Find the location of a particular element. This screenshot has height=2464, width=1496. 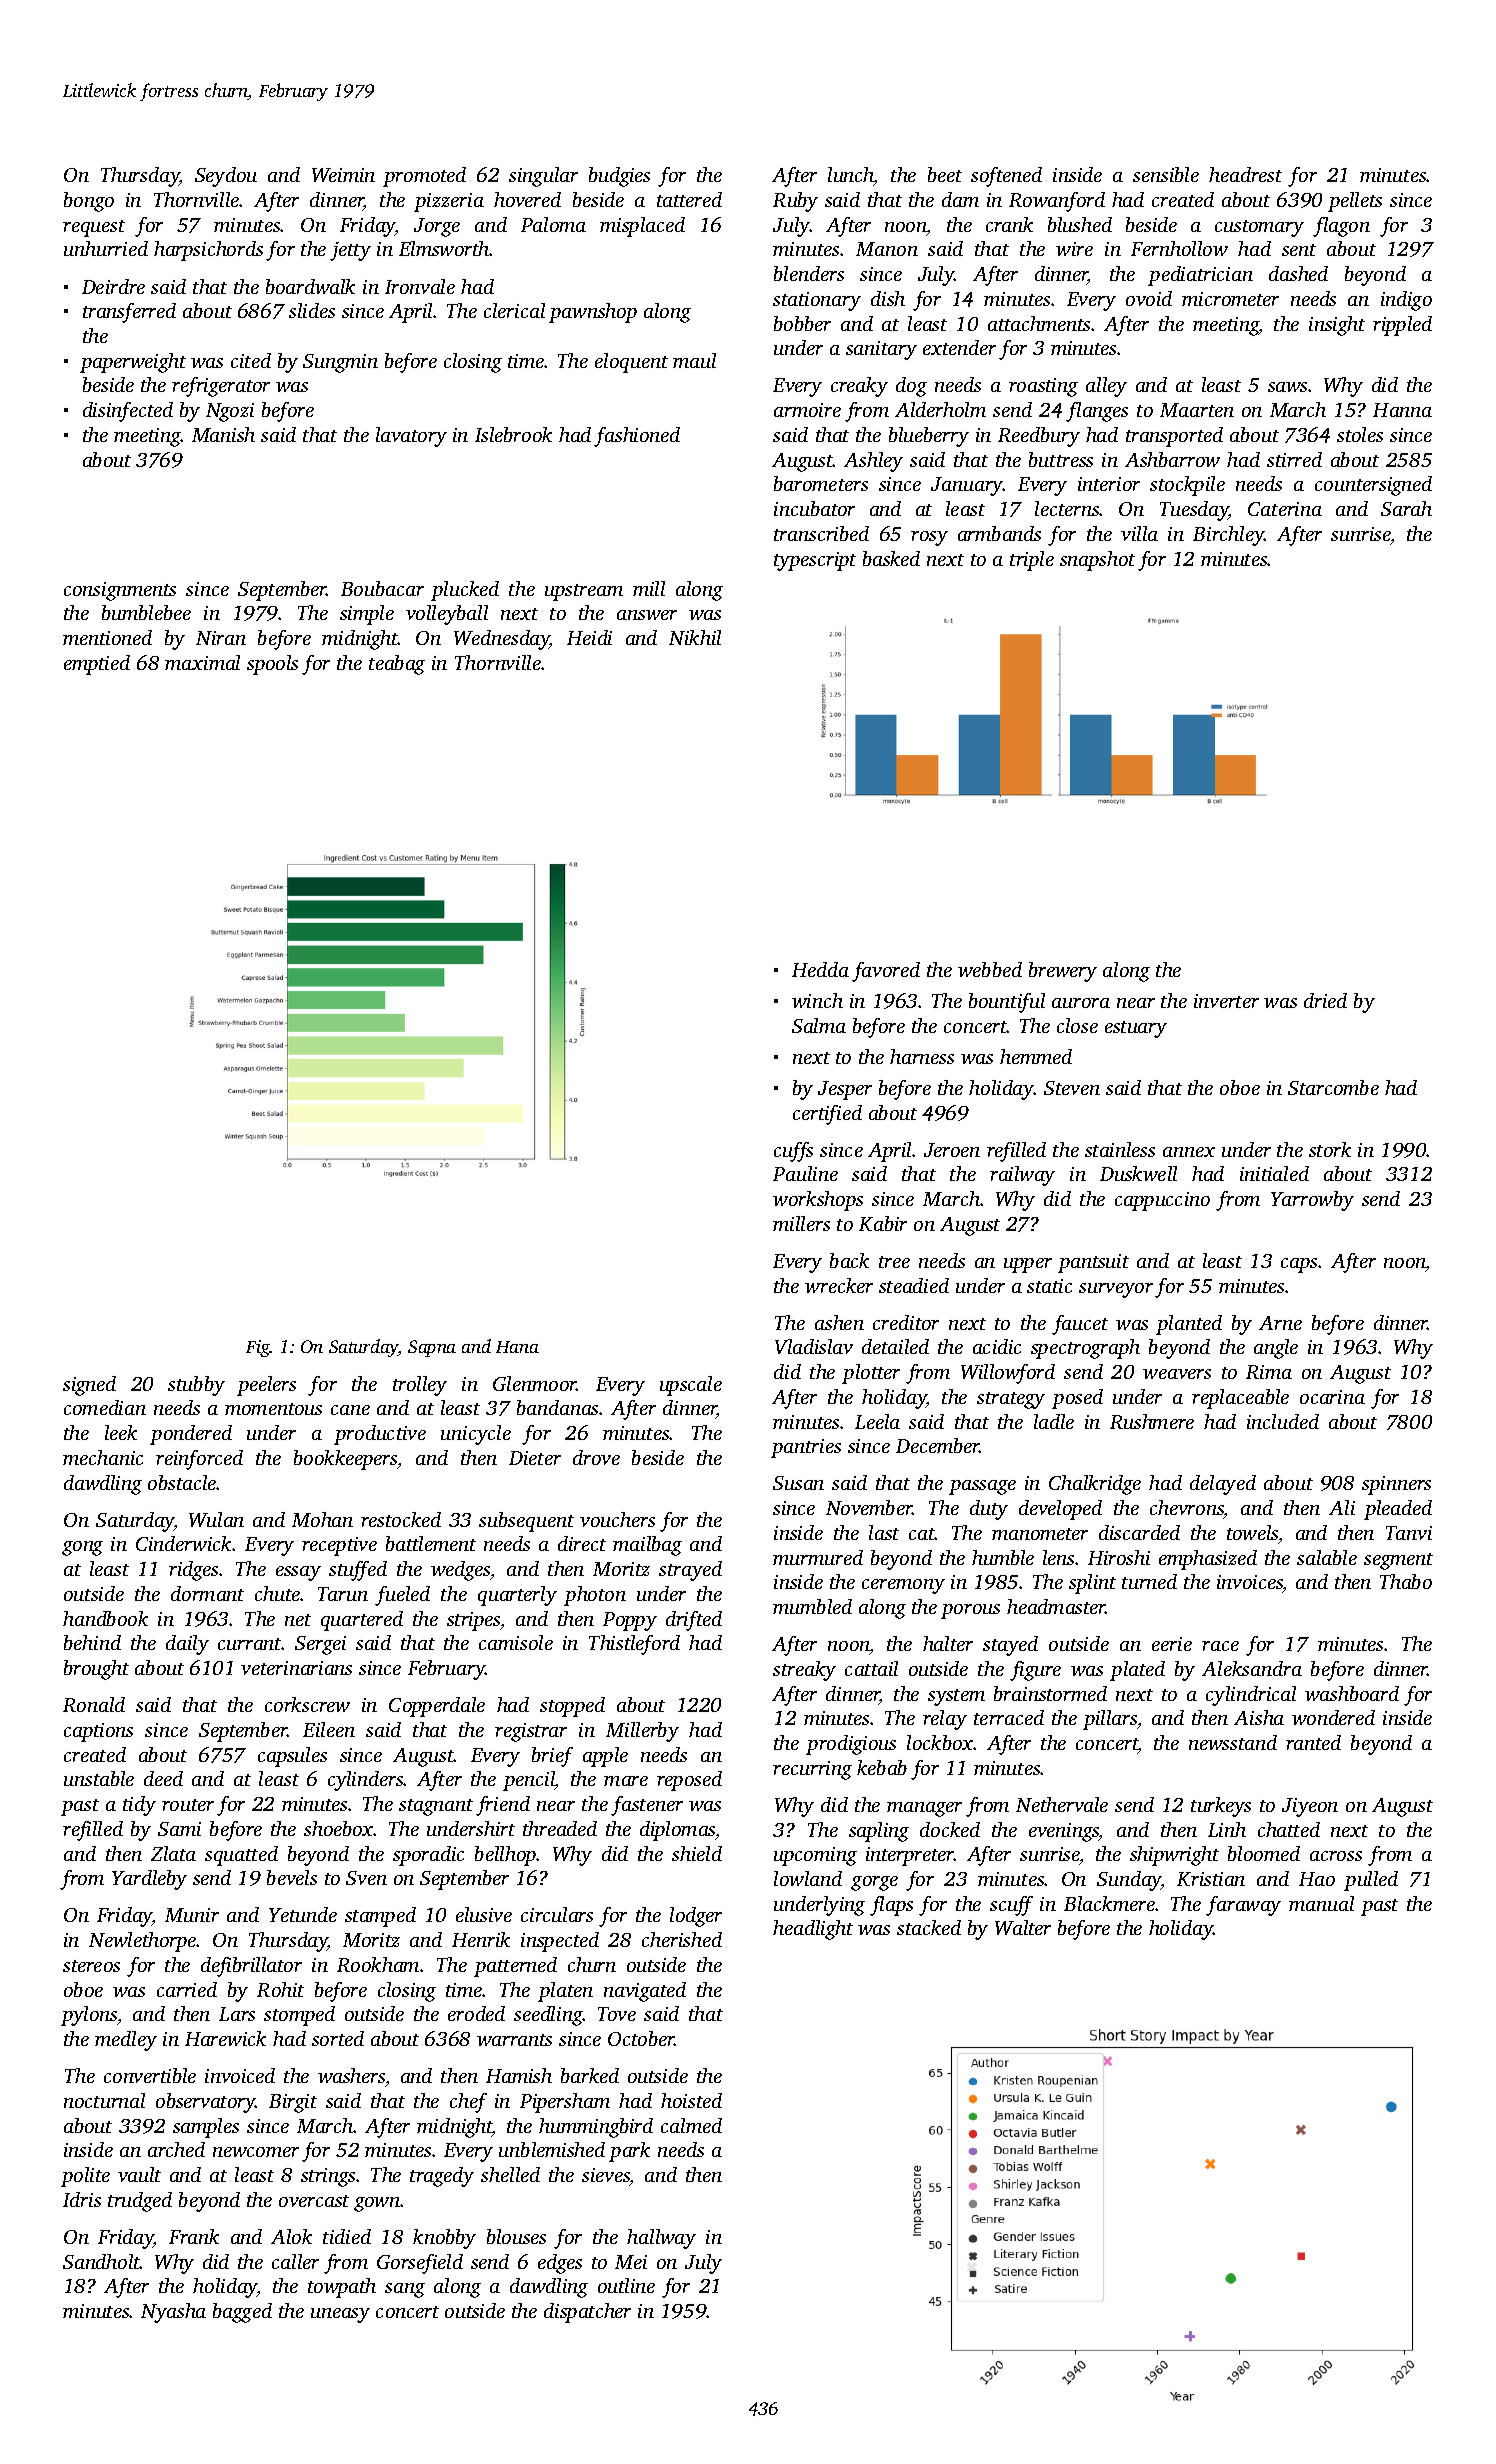

cuffs is located at coordinates (793, 1152).
